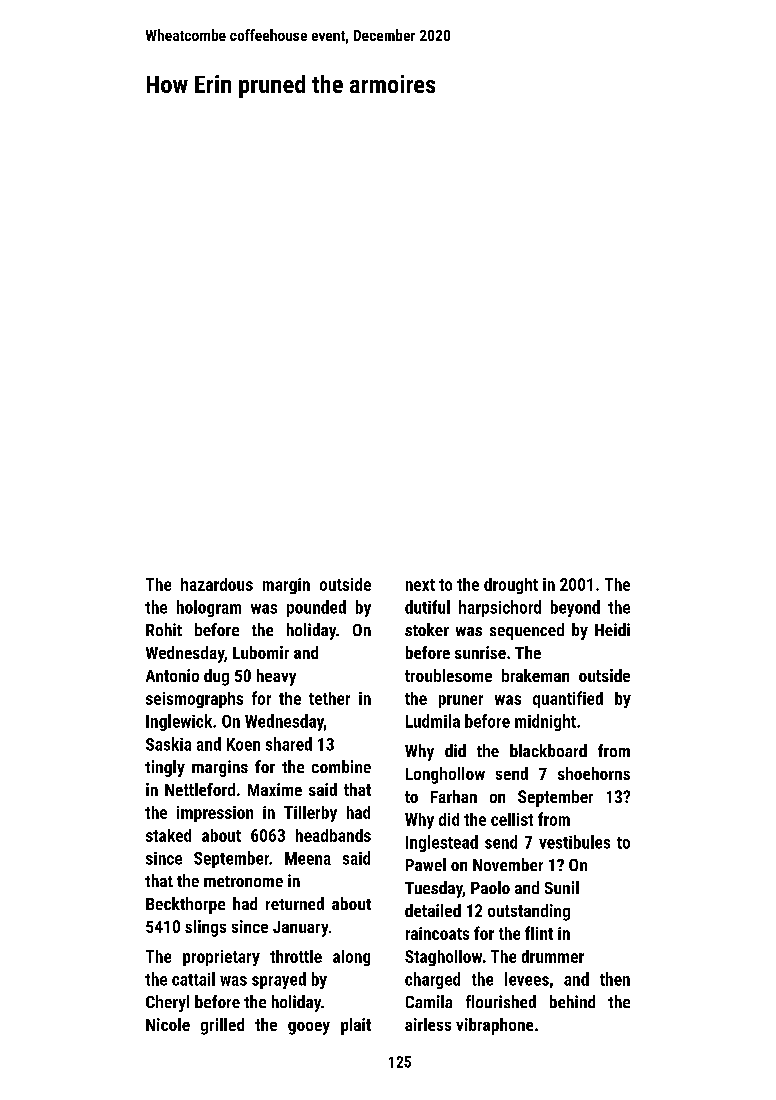 This image has width=776, height=1100. I want to click on vibraphone, so click(494, 1026).
